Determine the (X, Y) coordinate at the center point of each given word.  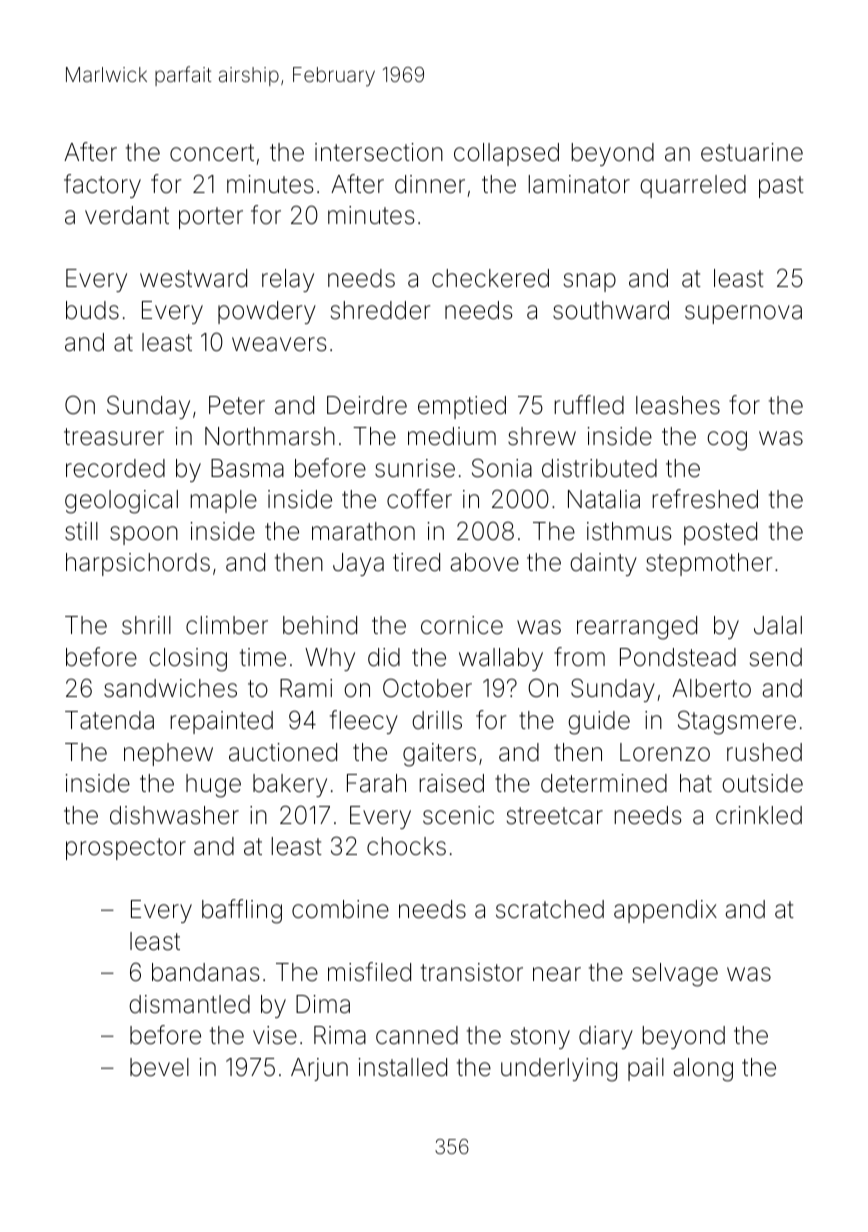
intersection (379, 152)
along (703, 1070)
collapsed (506, 154)
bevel (159, 1067)
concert (212, 153)
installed (402, 1067)
